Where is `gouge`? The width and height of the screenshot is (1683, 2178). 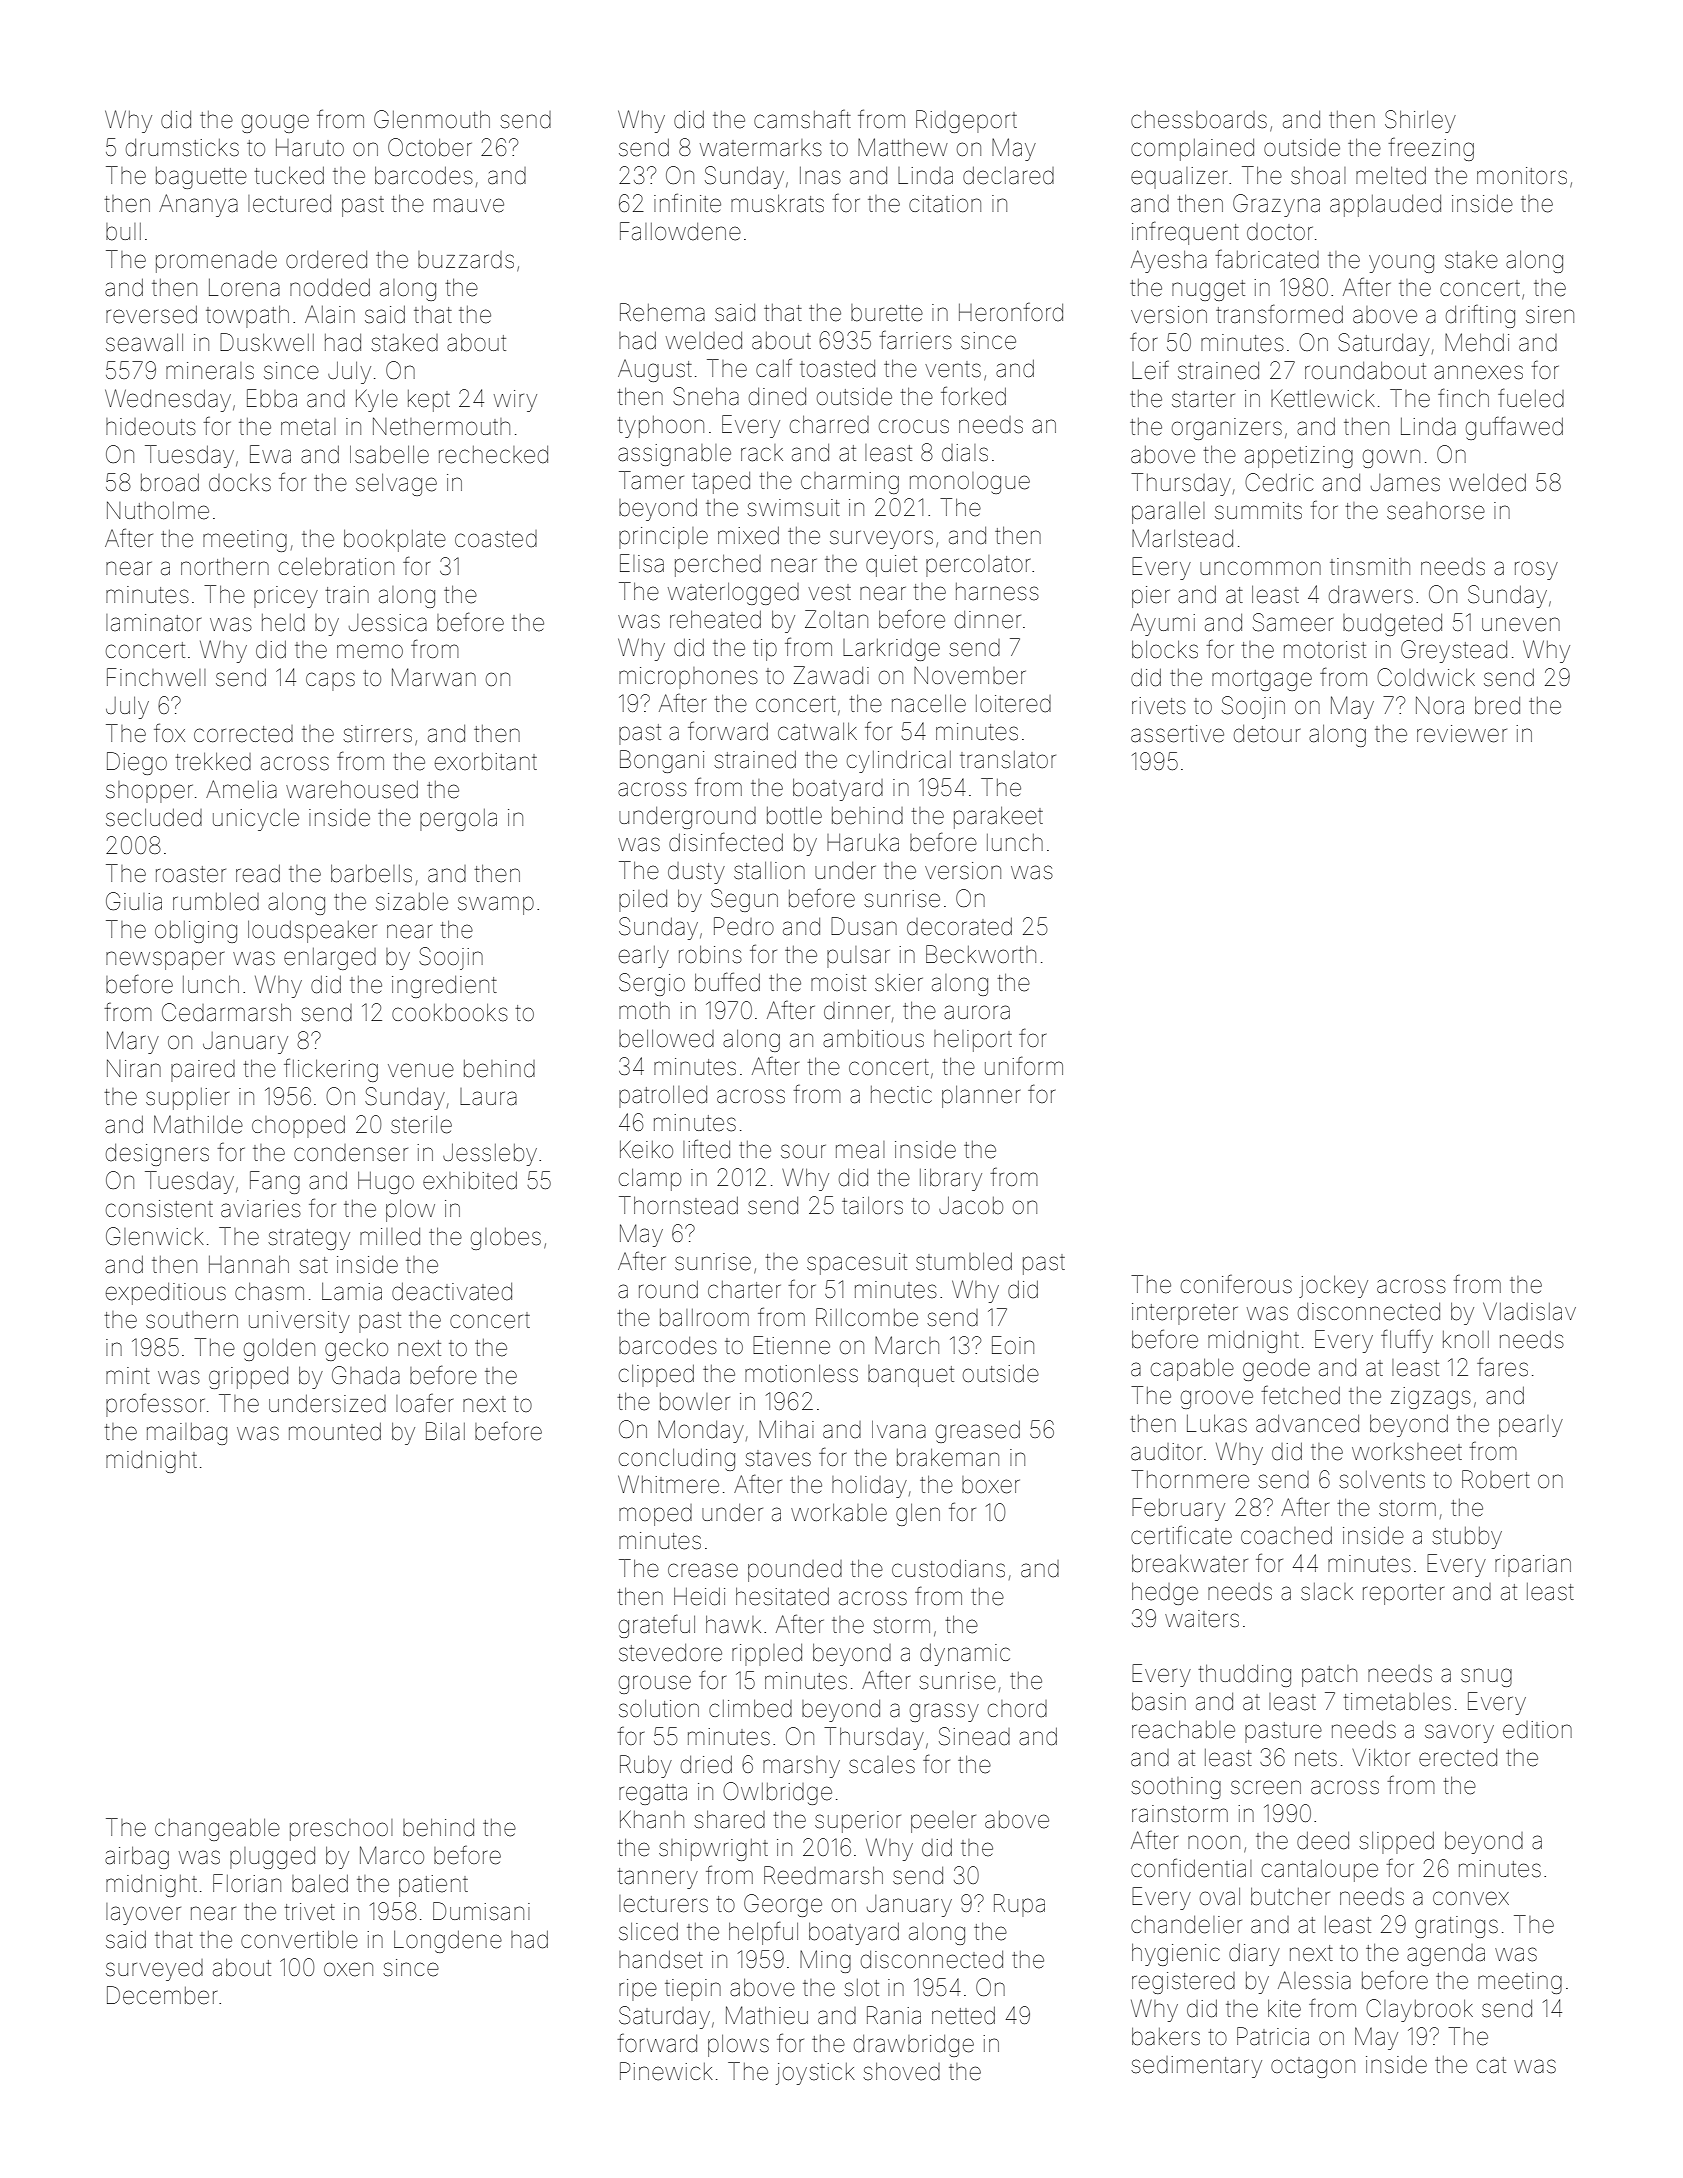 gouge is located at coordinates (275, 123).
